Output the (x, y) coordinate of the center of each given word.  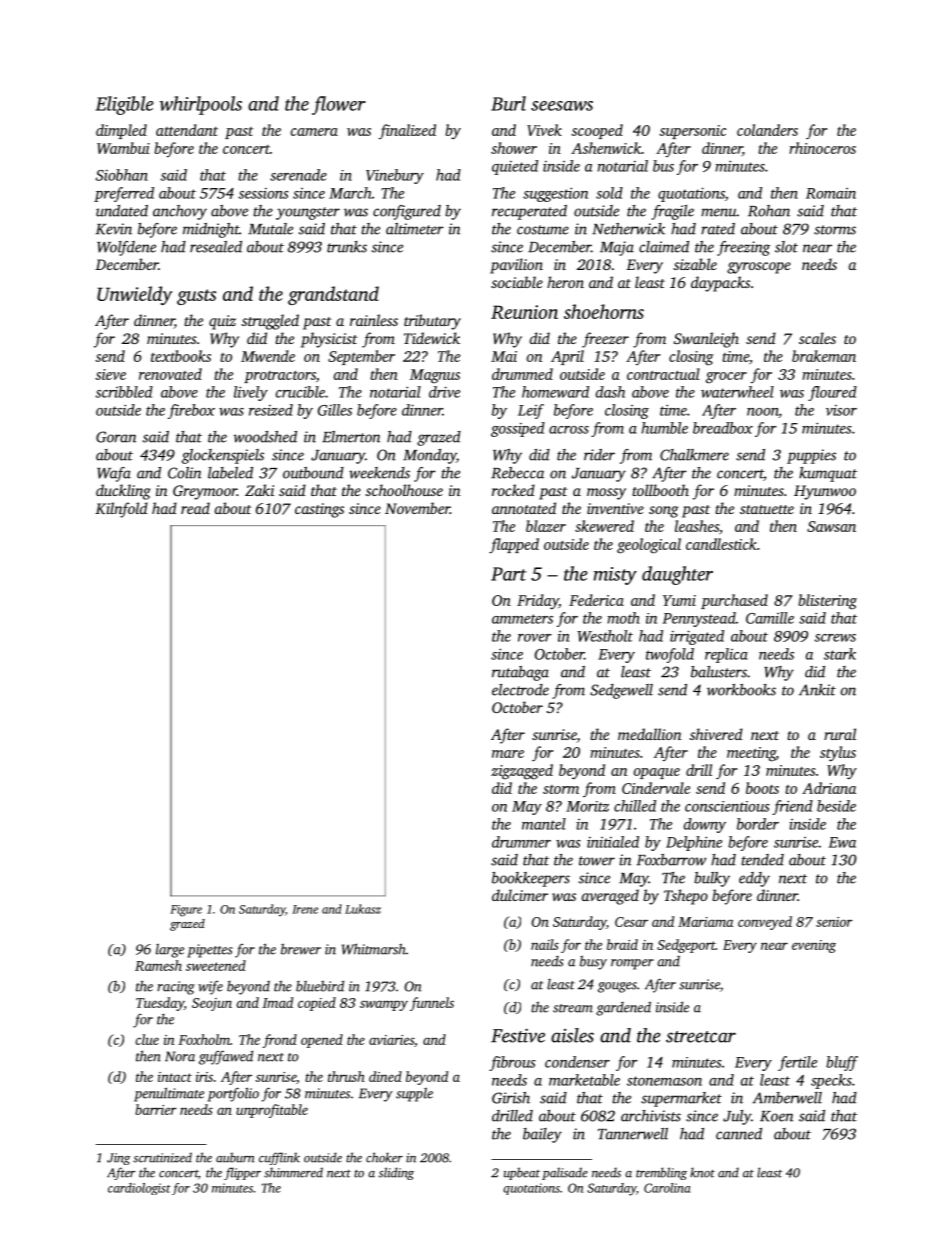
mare (508, 754)
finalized (407, 131)
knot (702, 1172)
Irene (305, 909)
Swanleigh (706, 340)
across (569, 430)
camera (314, 132)
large (170, 950)
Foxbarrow (671, 860)
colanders (767, 130)
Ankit (817, 690)
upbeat (522, 1173)
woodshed (265, 437)
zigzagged (522, 772)
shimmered (293, 1172)
